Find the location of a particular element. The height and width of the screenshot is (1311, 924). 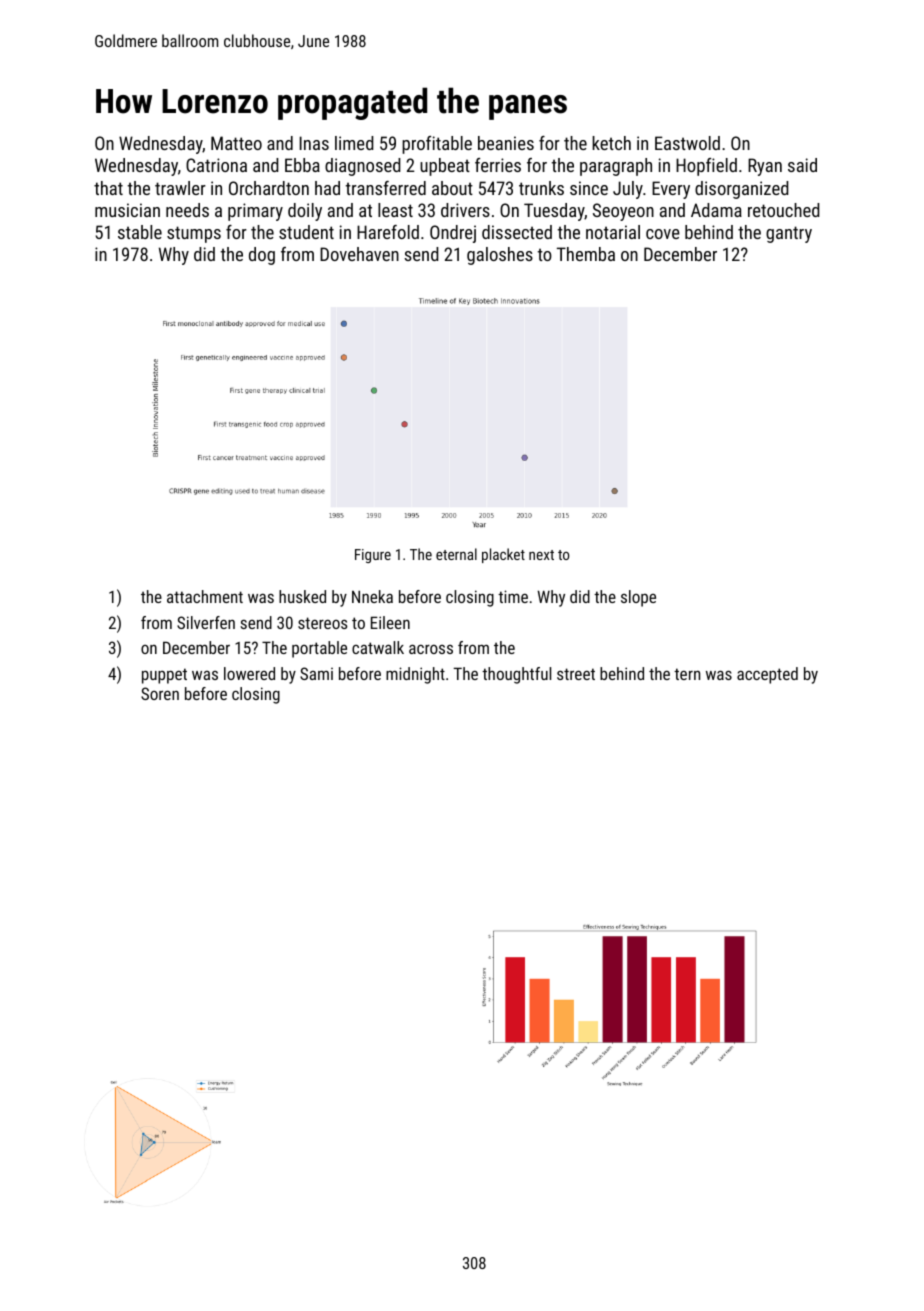

beanies is located at coordinates (506, 143).
